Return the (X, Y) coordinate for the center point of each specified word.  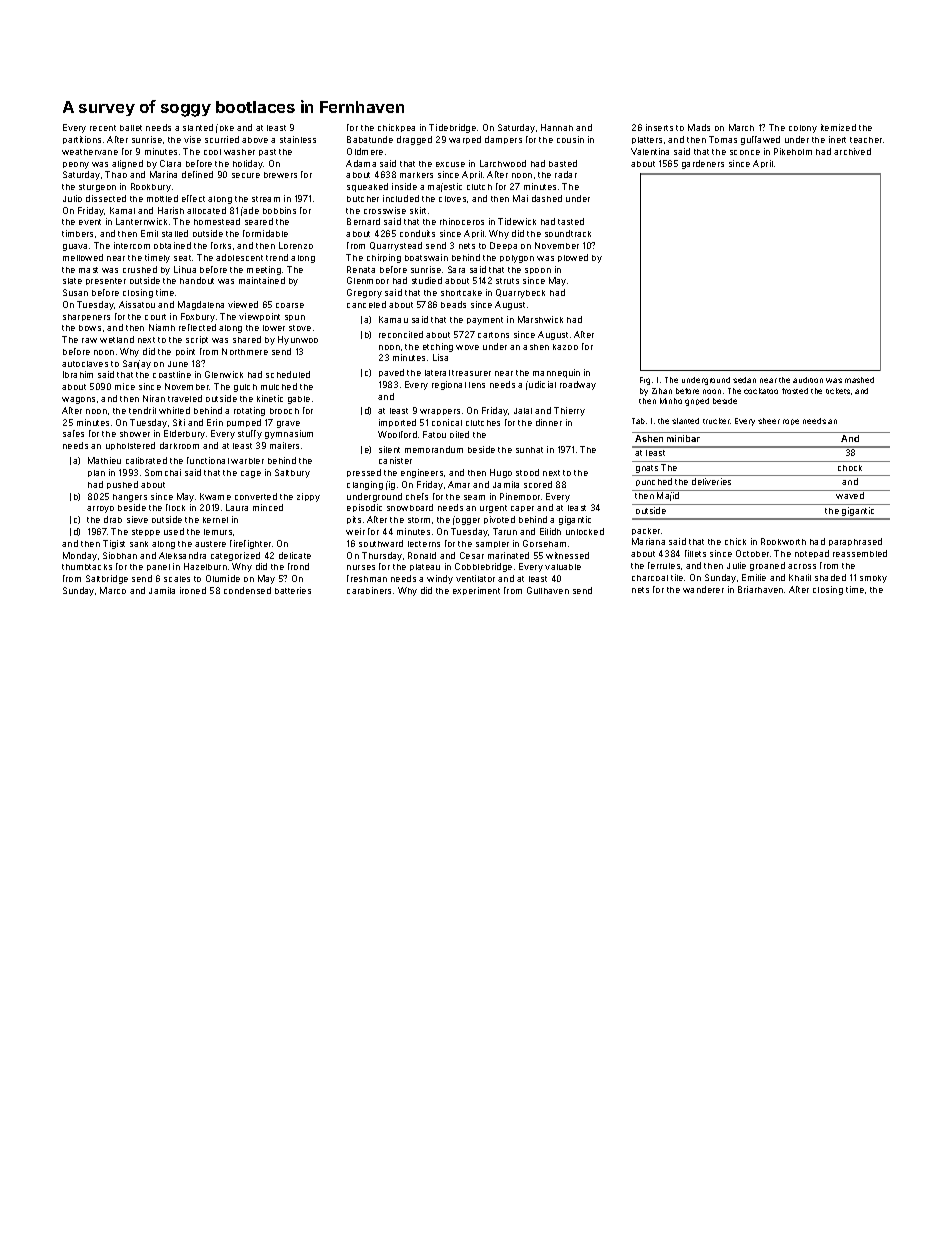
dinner (549, 422)
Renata (361, 269)
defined (197, 174)
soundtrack (568, 233)
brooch (284, 411)
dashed (547, 198)
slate (72, 281)
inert (837, 139)
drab (113, 519)
